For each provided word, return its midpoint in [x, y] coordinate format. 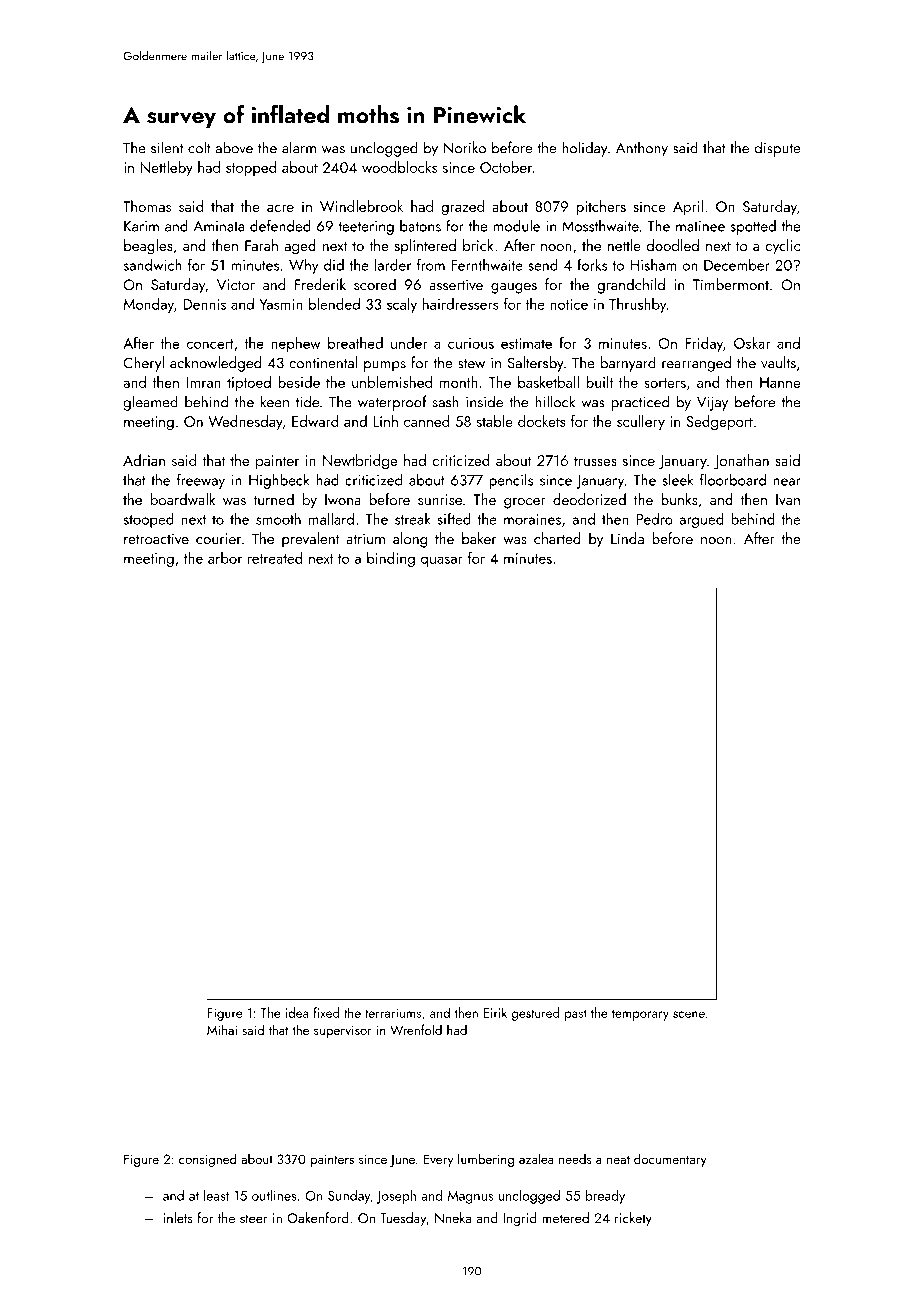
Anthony [642, 149]
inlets [178, 1217]
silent [167, 147]
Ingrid [520, 1219]
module [517, 225]
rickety [633, 1219]
